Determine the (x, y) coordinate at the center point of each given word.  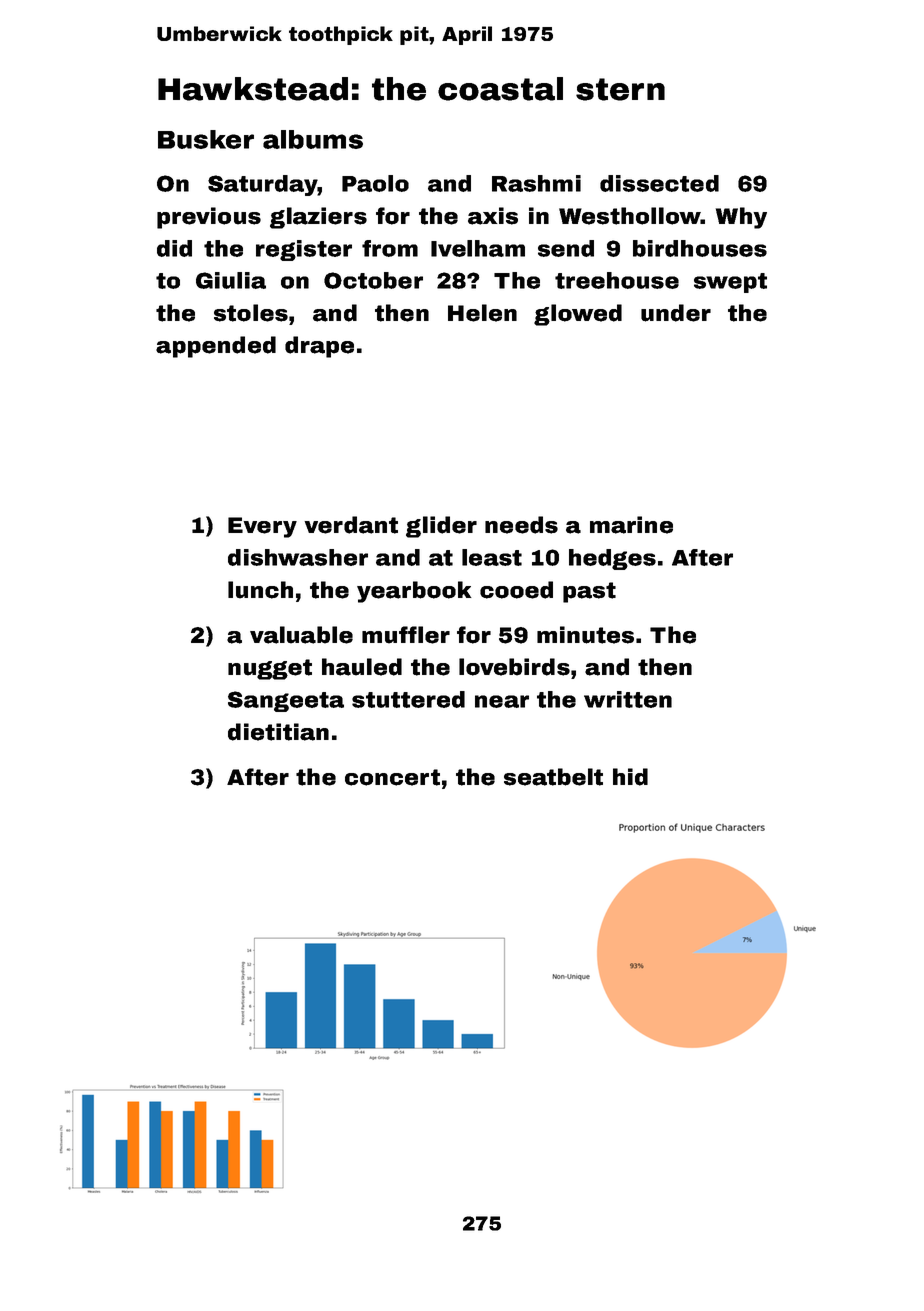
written (628, 699)
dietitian (278, 732)
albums (313, 139)
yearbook (414, 592)
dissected (659, 183)
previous (209, 218)
